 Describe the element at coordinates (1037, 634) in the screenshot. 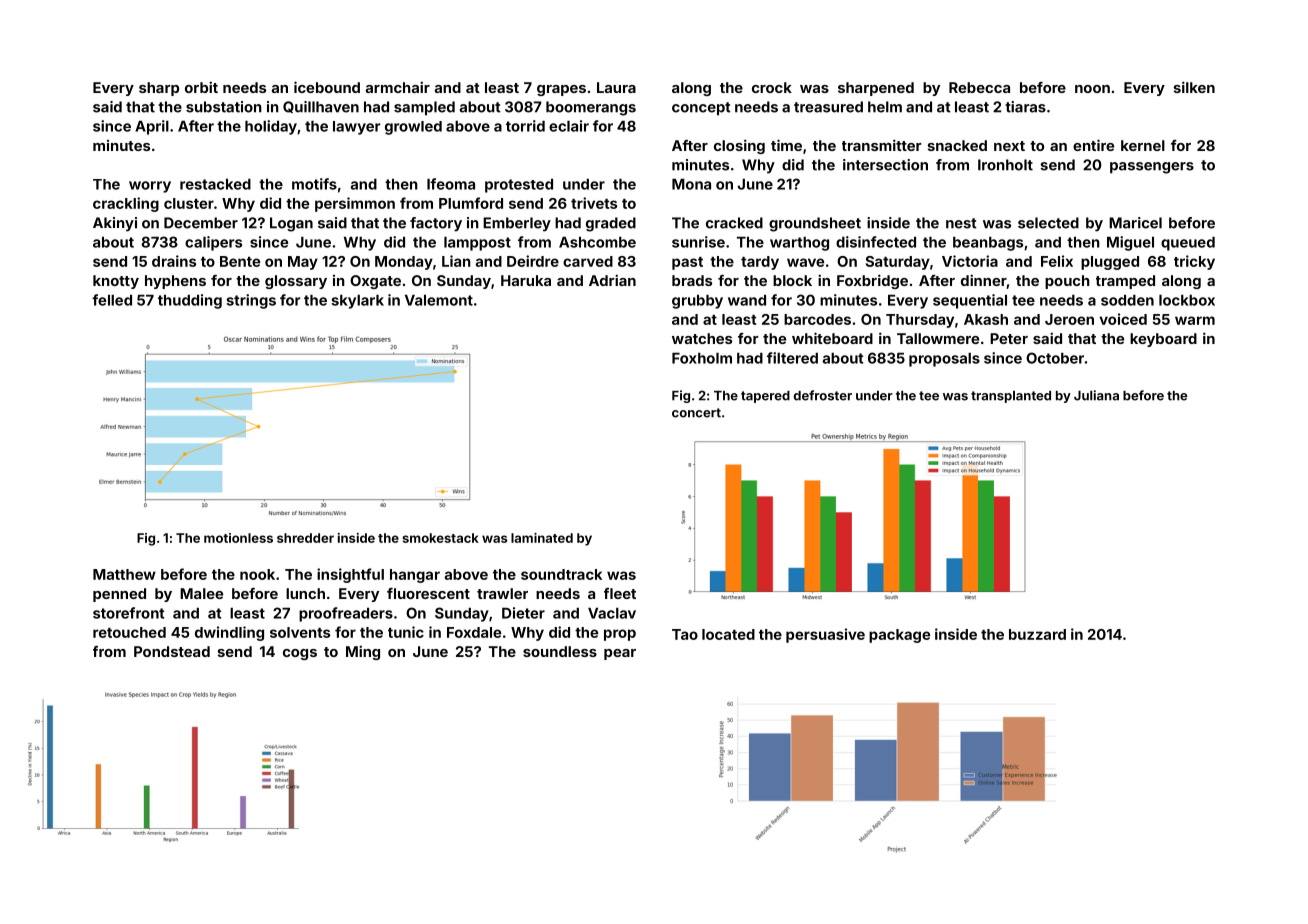

I see `buzzard` at that location.
